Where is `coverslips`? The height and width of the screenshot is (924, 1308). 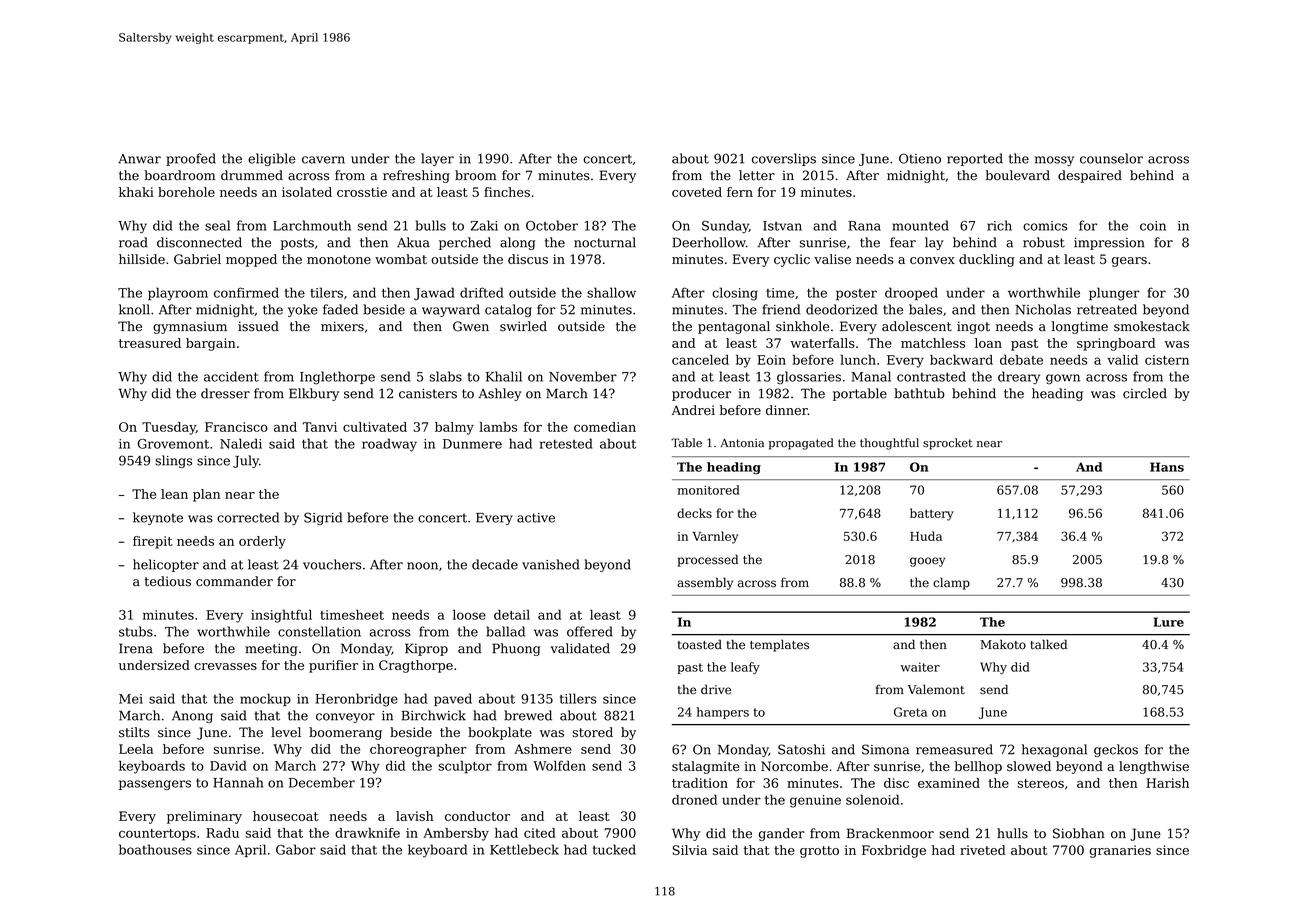
coverslips is located at coordinates (784, 159).
